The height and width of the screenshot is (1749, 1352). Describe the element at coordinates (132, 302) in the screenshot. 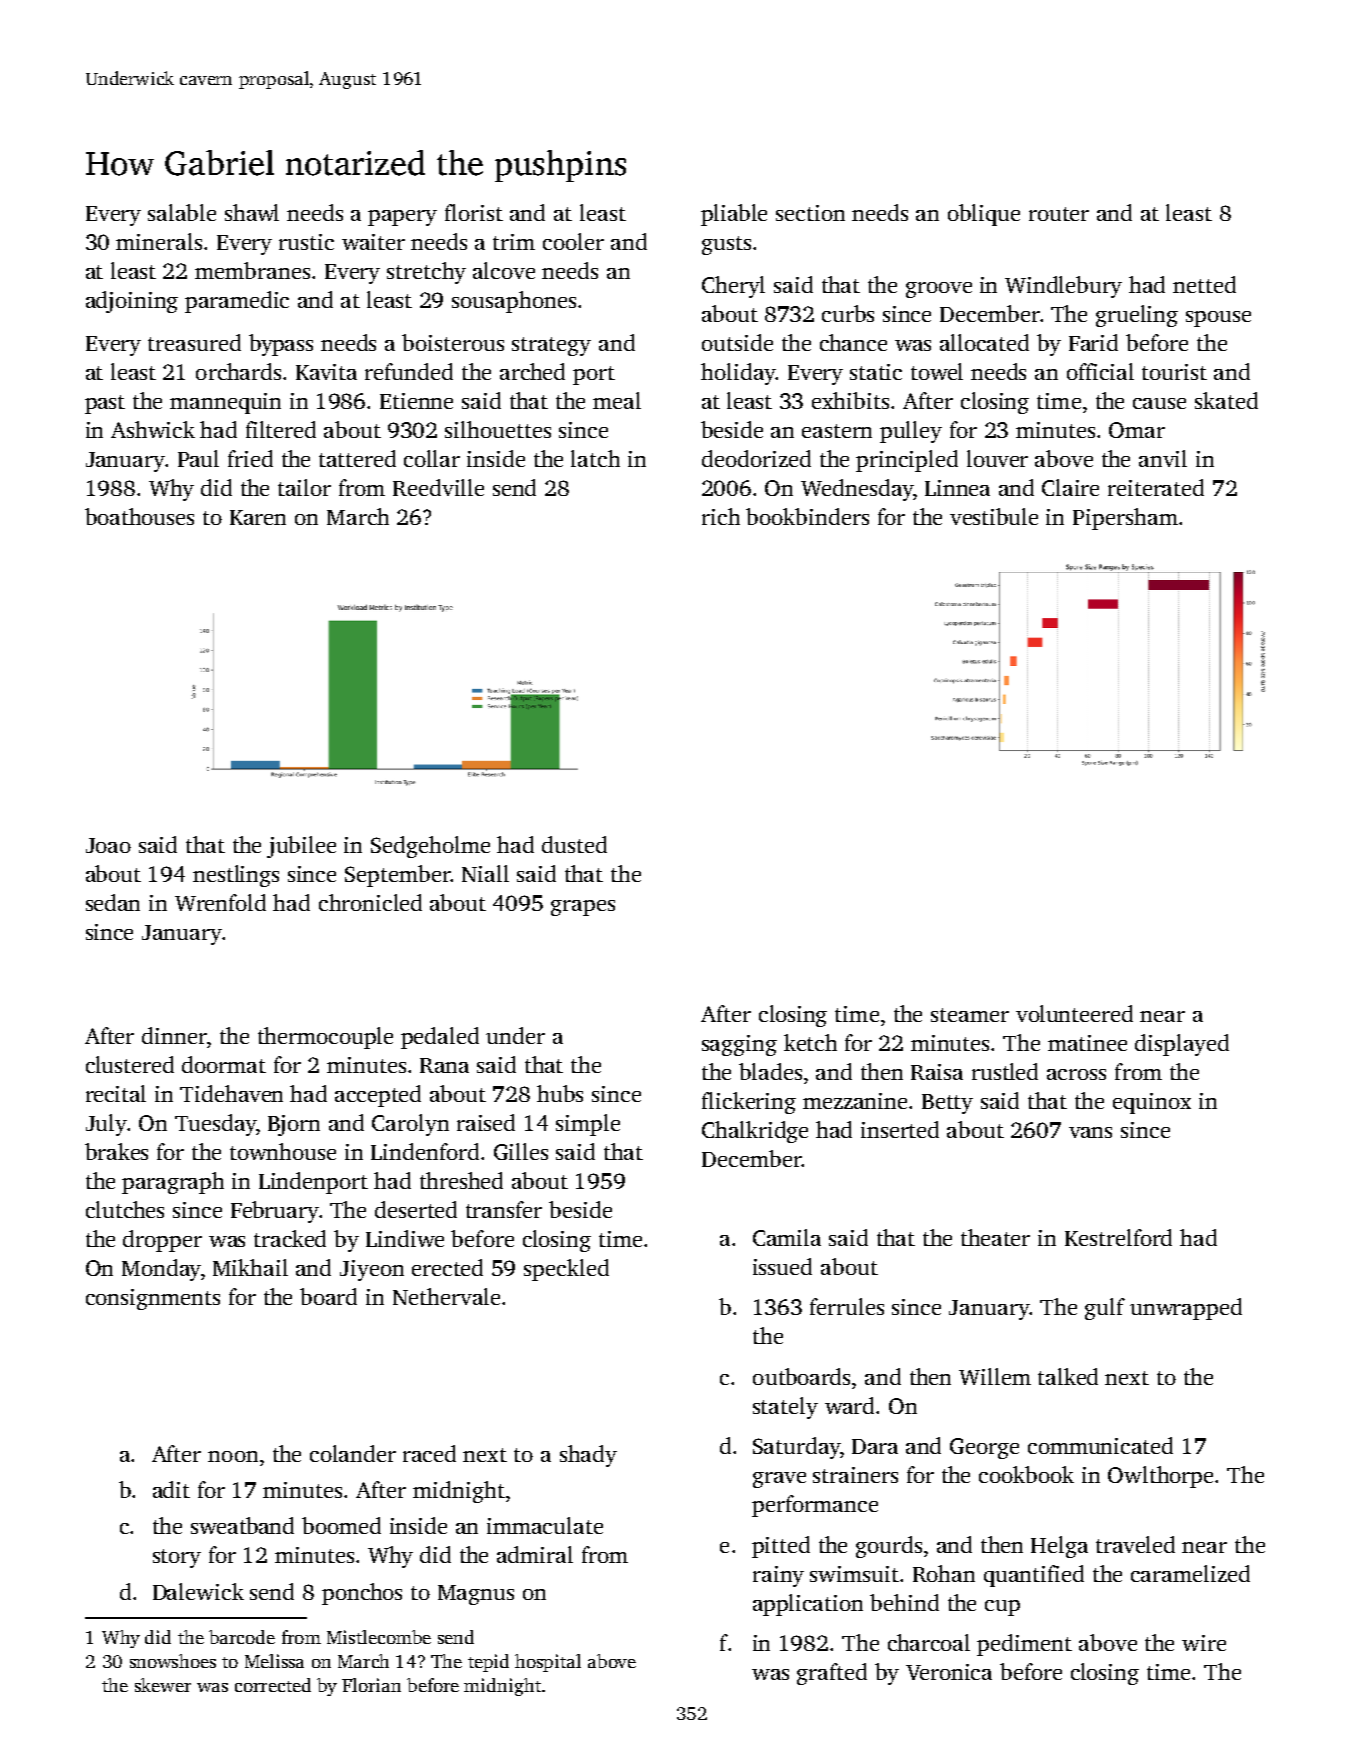

I see `adjoining` at that location.
